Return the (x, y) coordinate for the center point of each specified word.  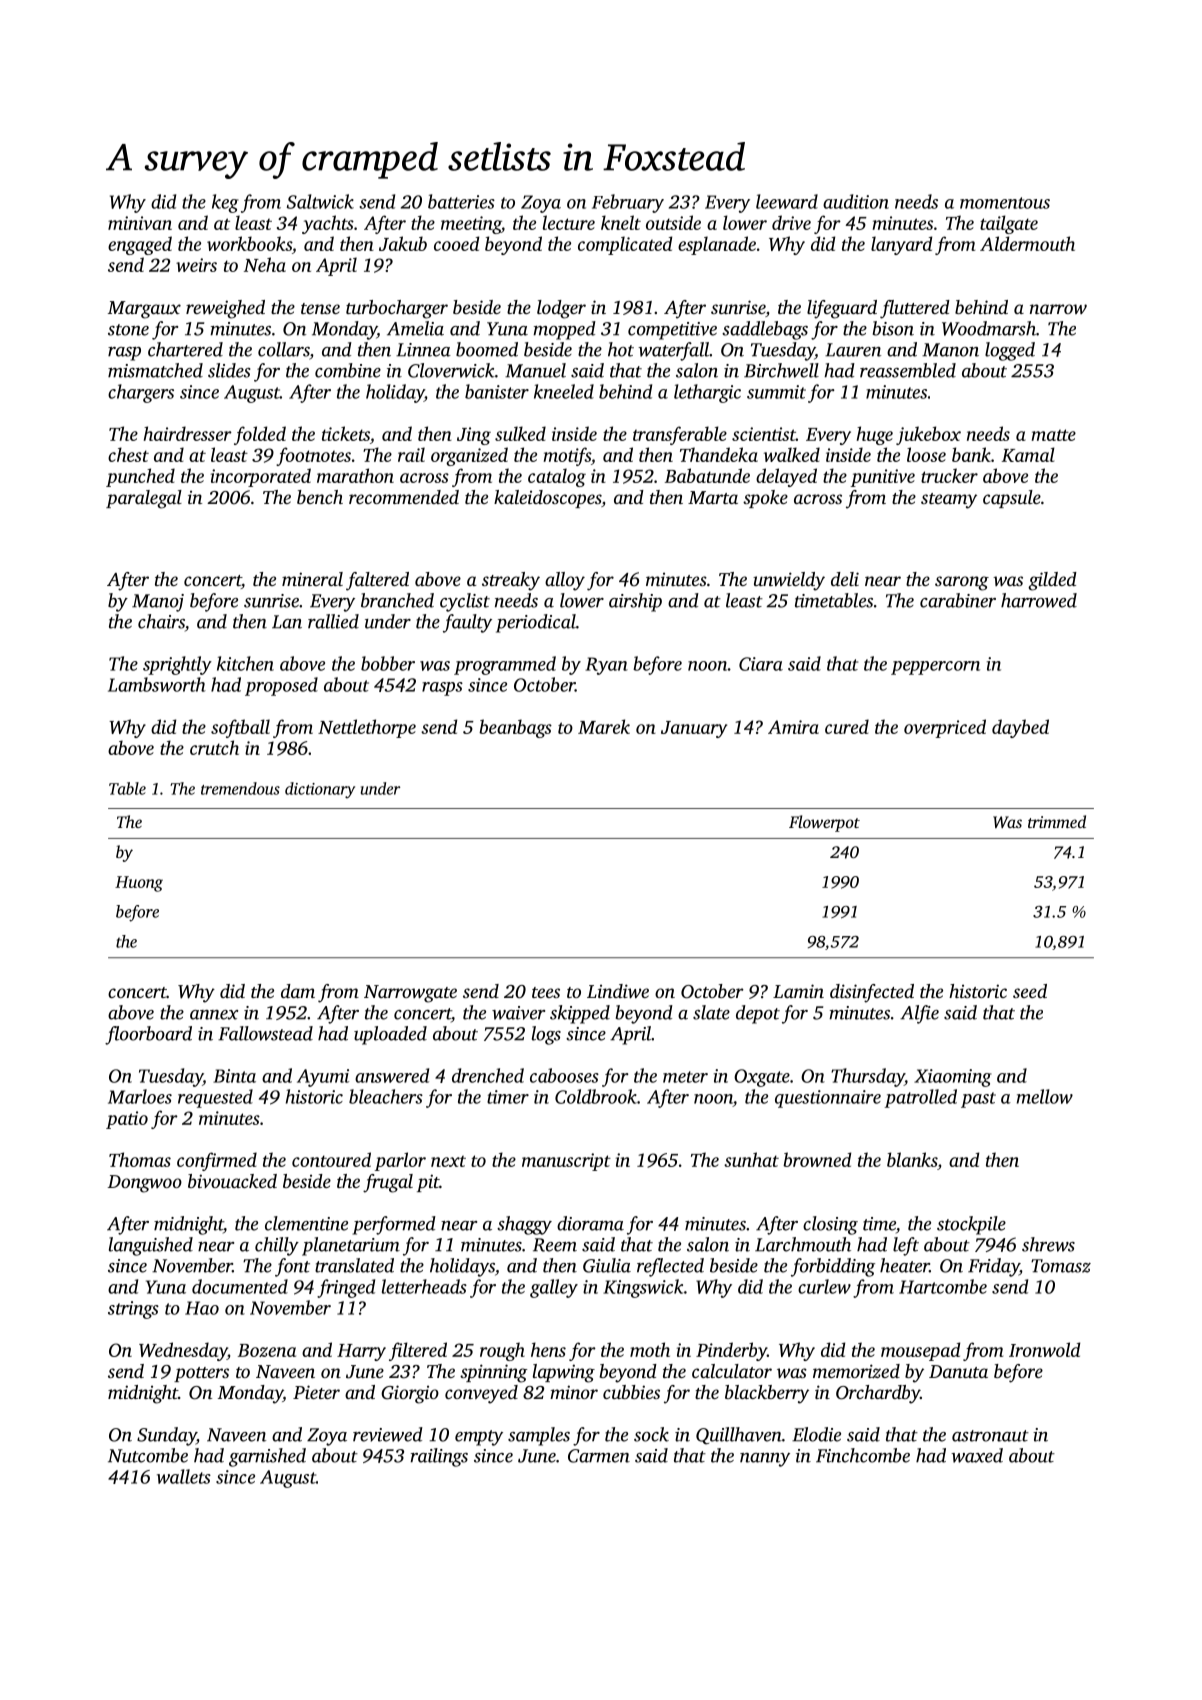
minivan (140, 223)
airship (635, 602)
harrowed (1039, 600)
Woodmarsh (989, 328)
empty (479, 1438)
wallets (184, 1476)
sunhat (751, 1159)
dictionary (320, 790)
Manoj (158, 603)
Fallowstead (265, 1033)
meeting (471, 225)
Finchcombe (863, 1455)
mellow (1045, 1096)
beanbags (515, 728)
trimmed (1057, 821)
